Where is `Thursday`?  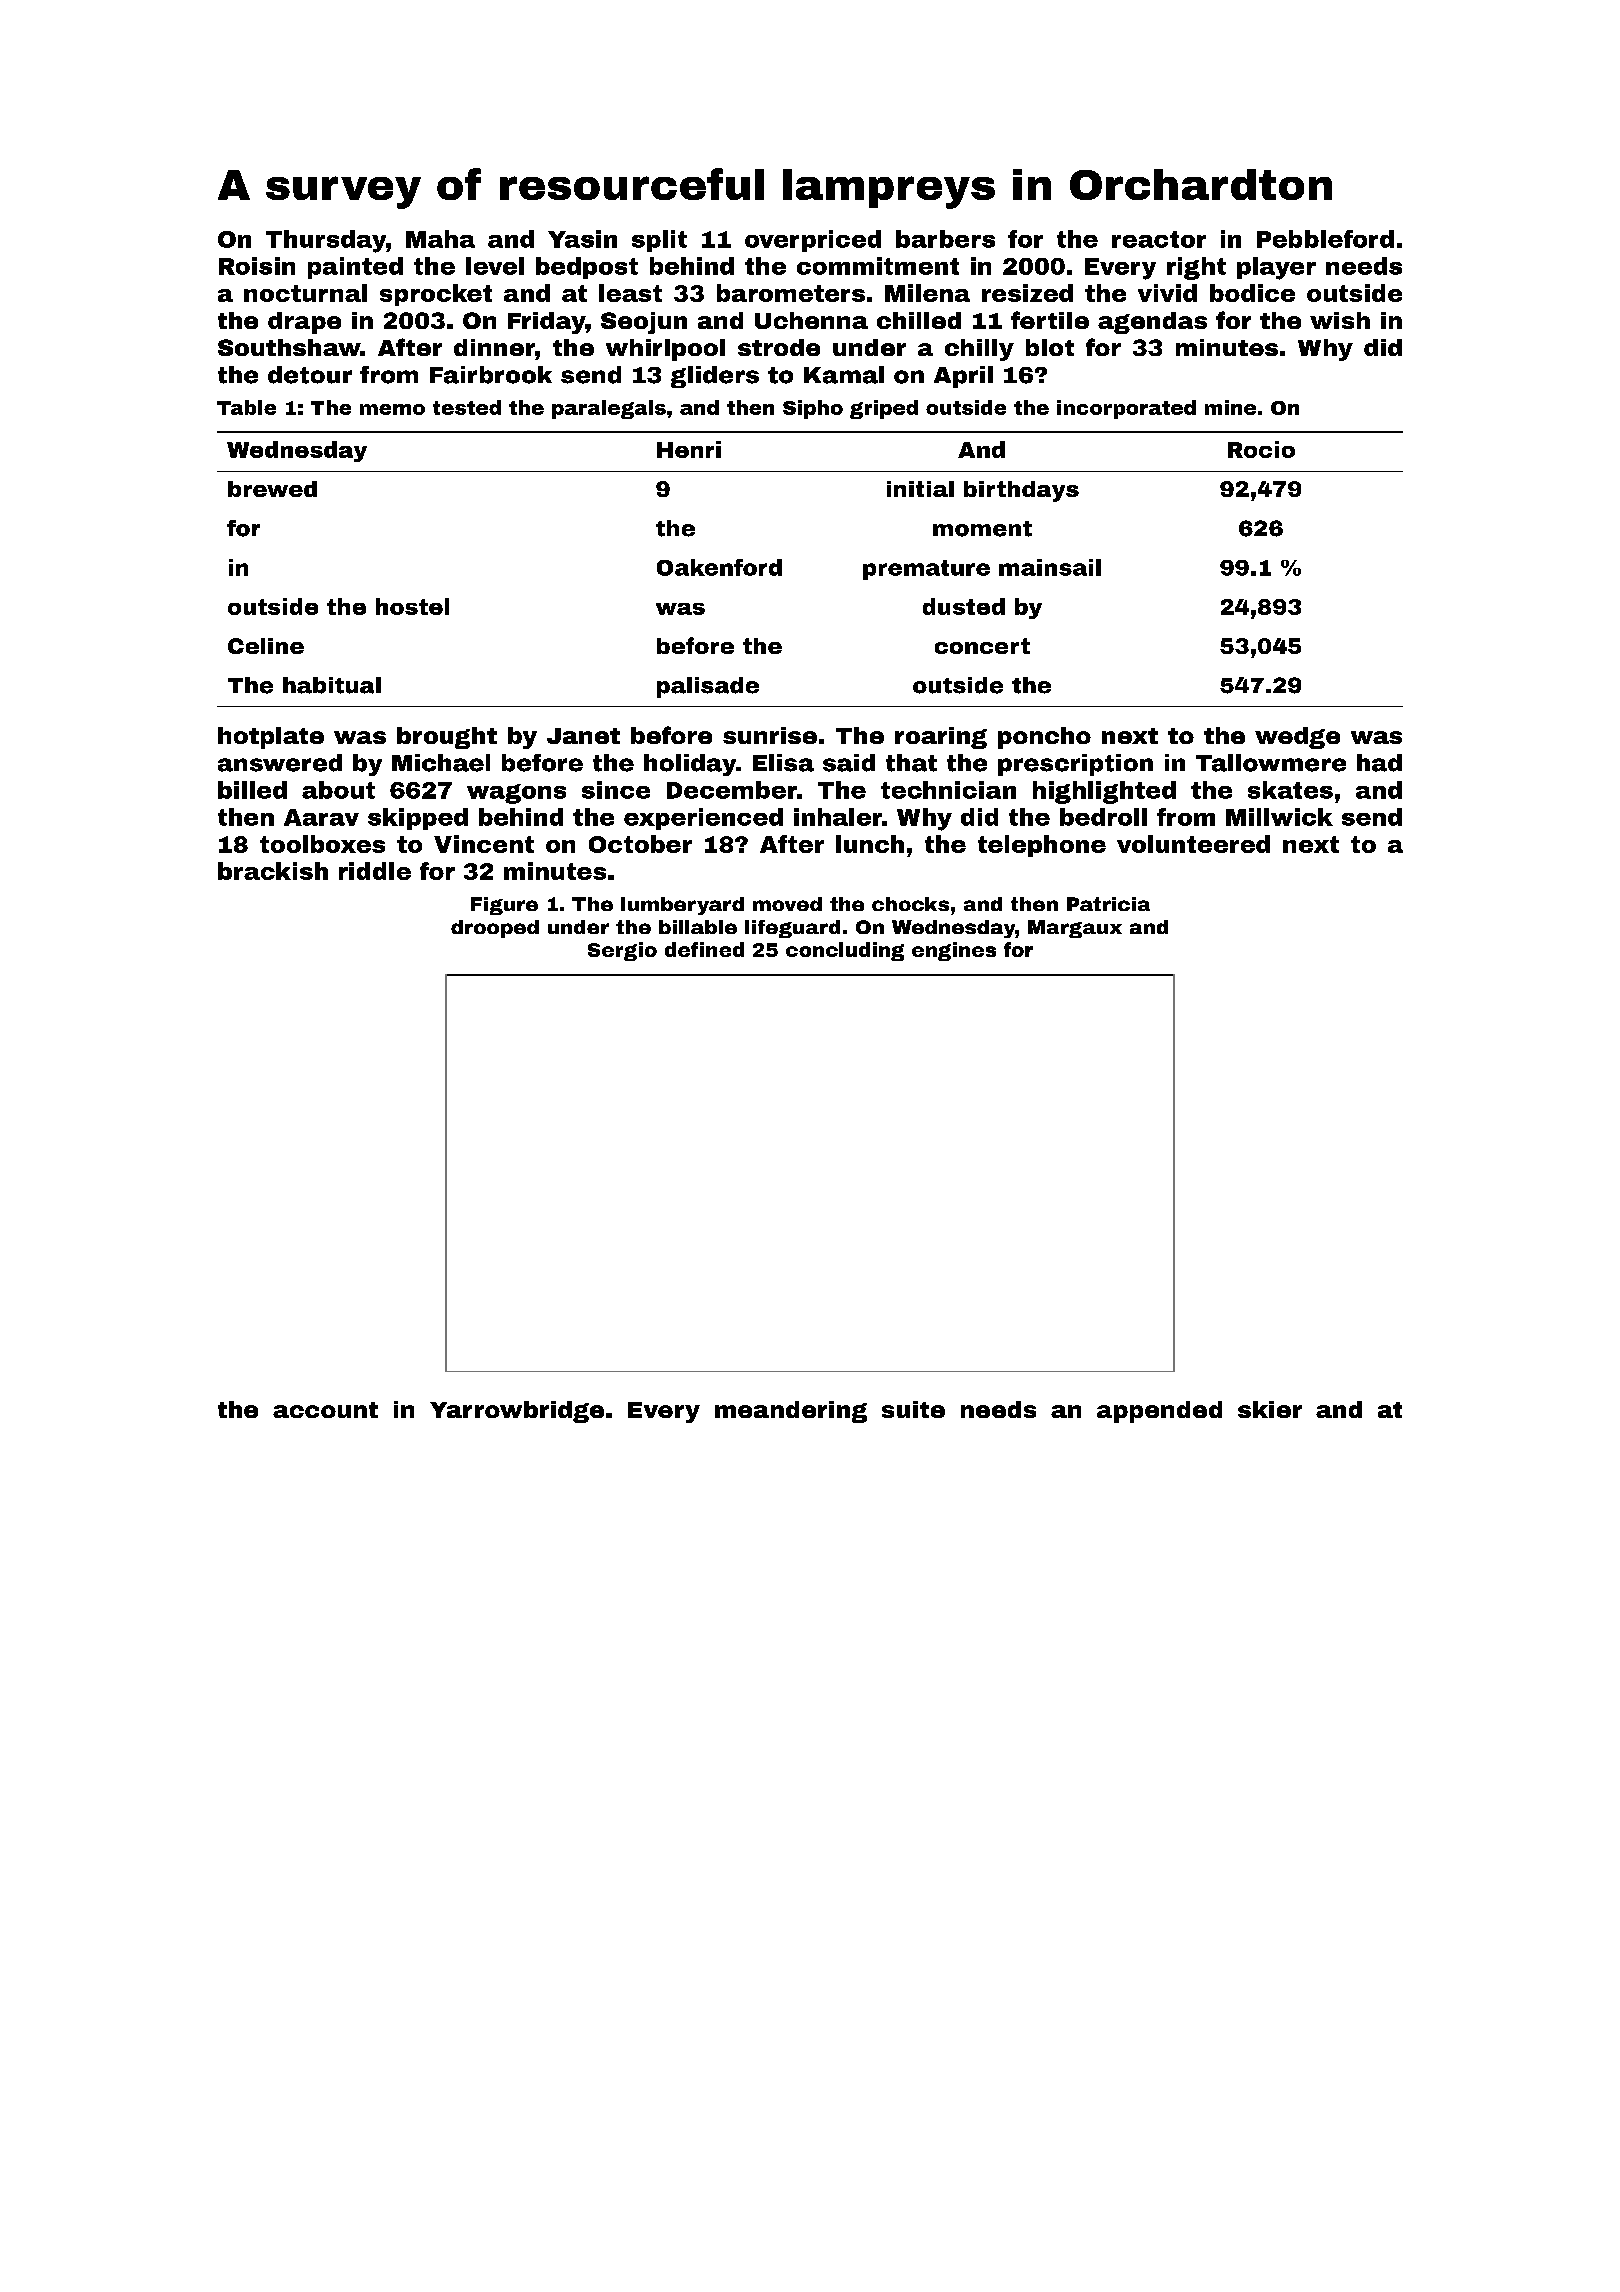
Thursday is located at coordinates (326, 241).
